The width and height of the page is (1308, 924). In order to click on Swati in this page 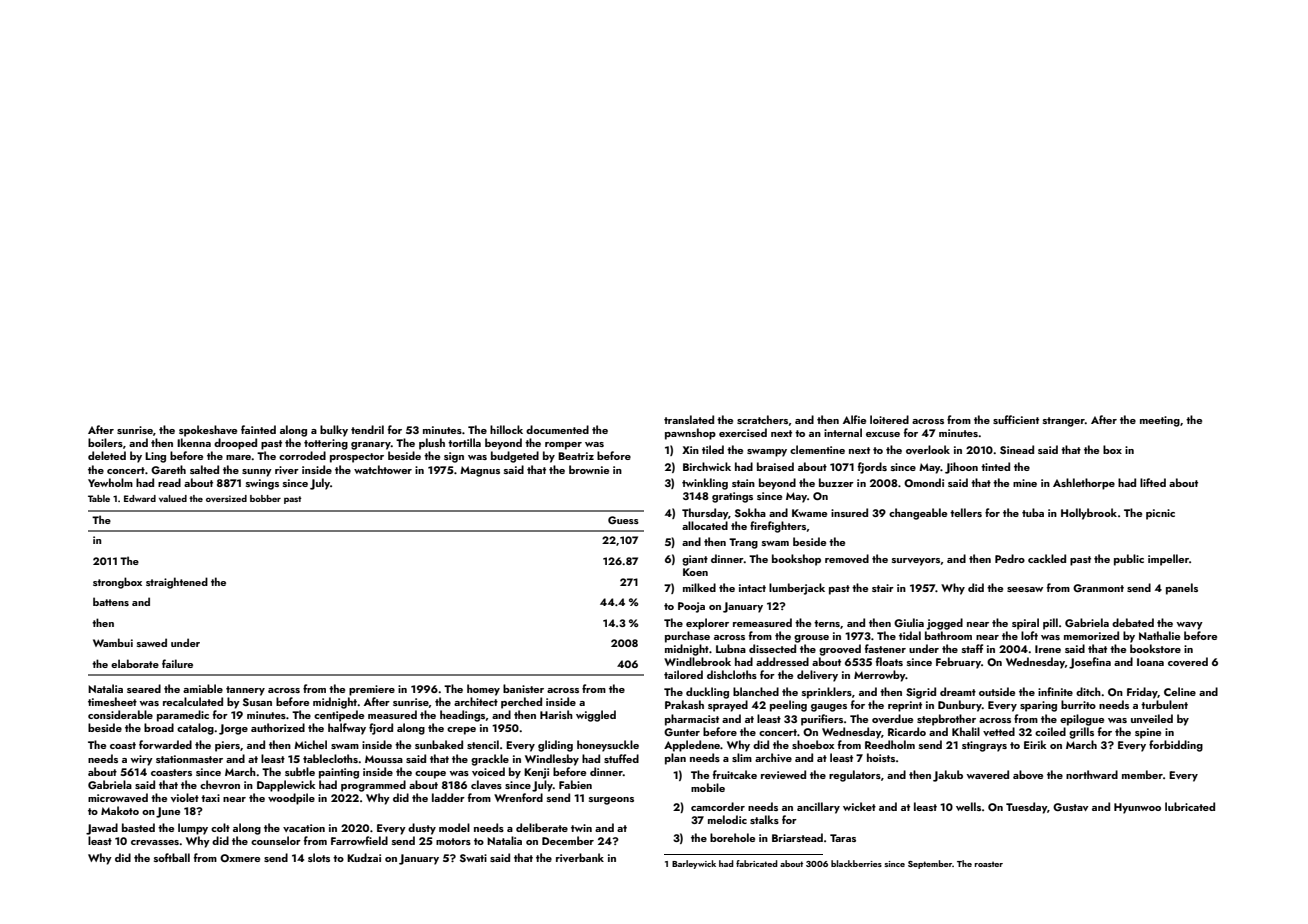, I will do `click(473, 858)`.
